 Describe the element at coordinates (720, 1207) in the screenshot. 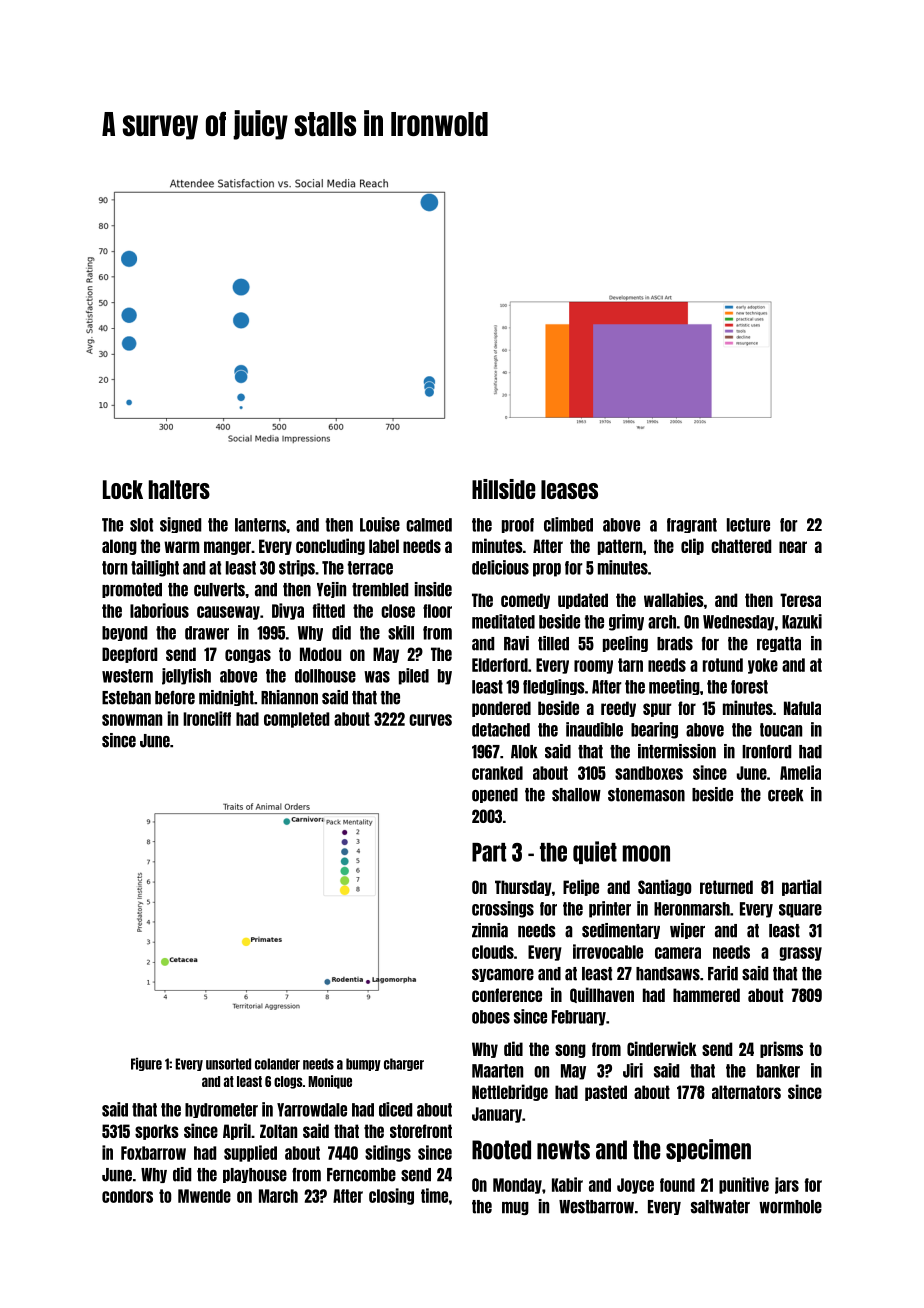

I see `saltwater` at that location.
